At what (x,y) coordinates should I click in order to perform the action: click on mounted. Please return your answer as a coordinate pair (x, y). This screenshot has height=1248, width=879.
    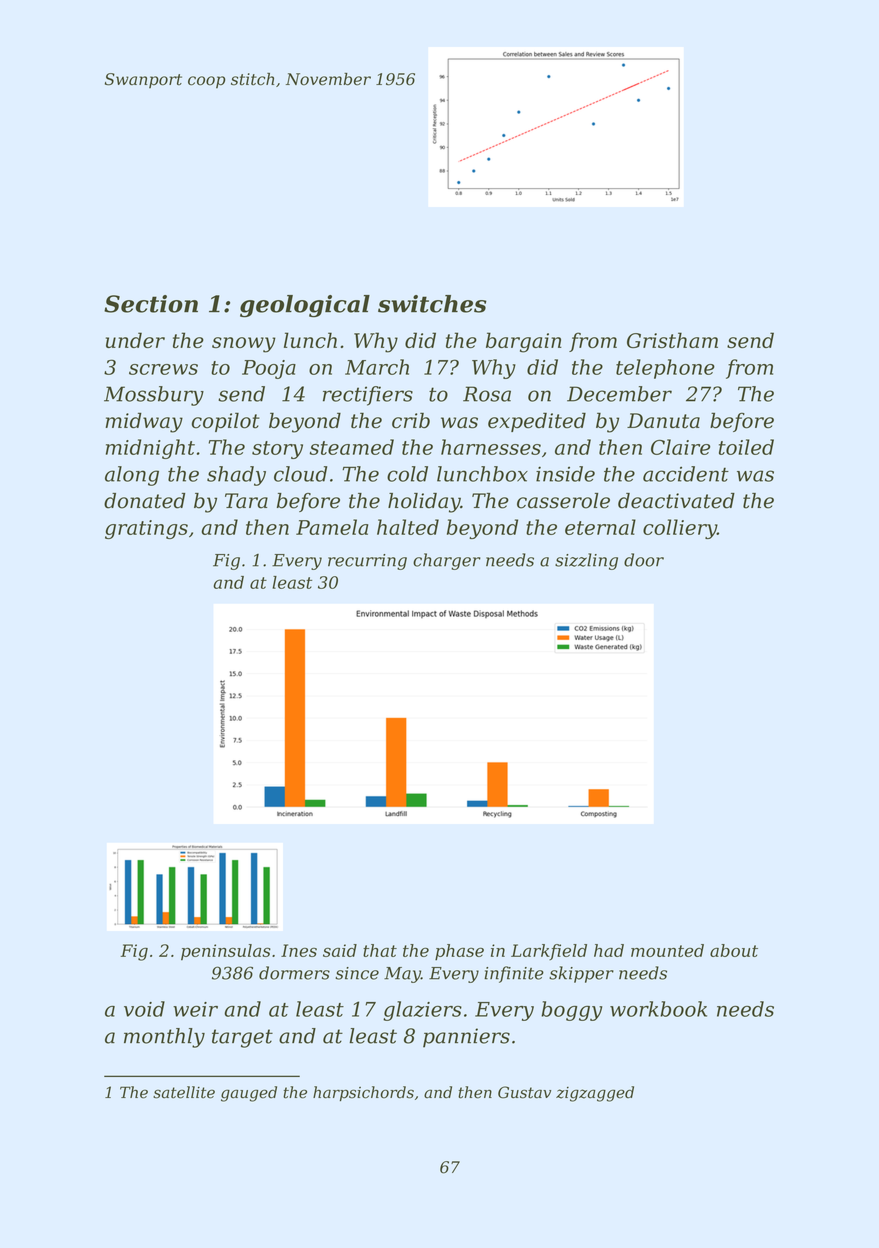
    Looking at the image, I should click on (667, 950).
